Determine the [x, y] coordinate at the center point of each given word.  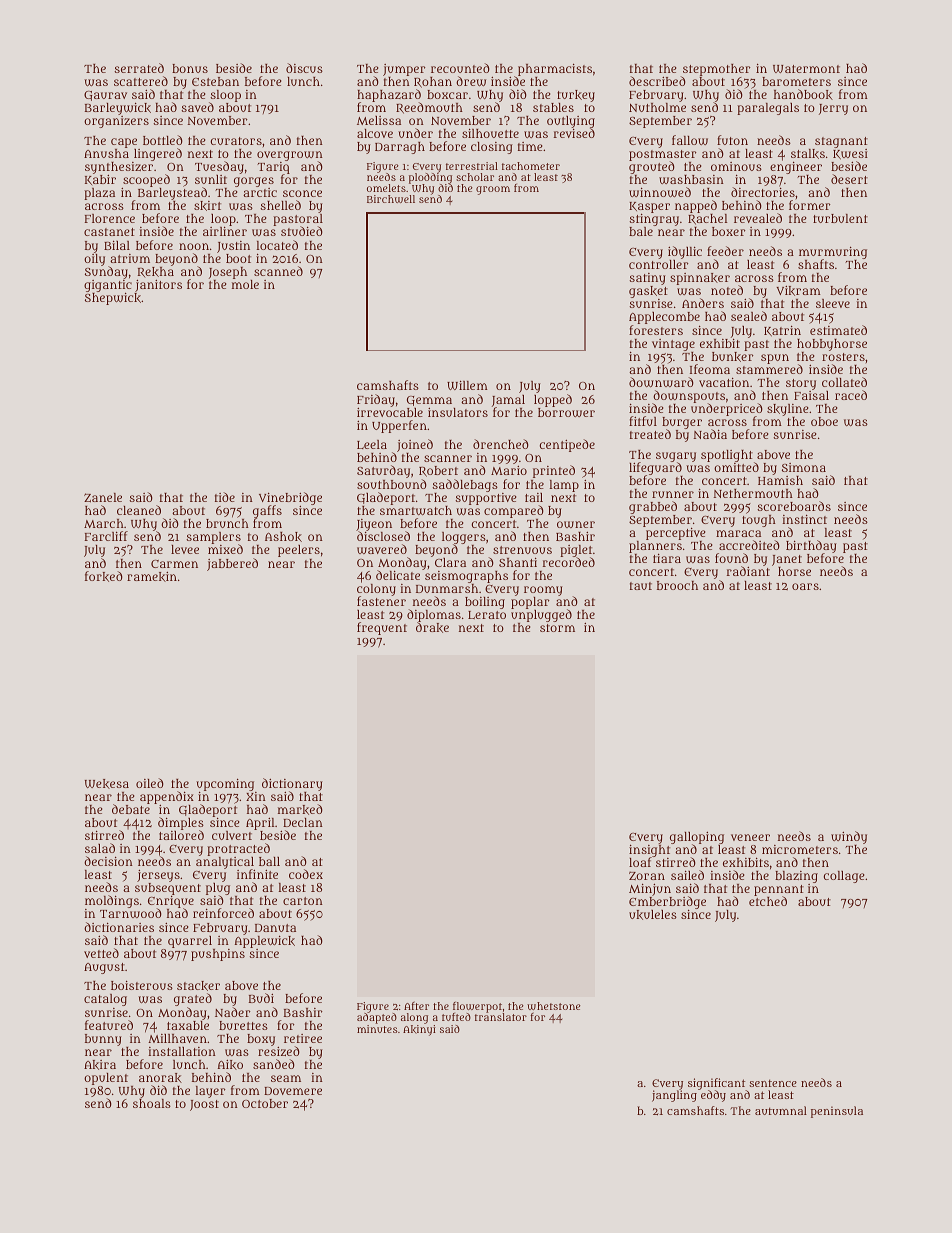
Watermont [806, 69]
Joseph [228, 273]
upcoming [225, 785]
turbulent [840, 218]
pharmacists [555, 69]
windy [849, 837]
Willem [467, 385]
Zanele [103, 498]
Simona [804, 467]
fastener [381, 601]
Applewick [264, 941]
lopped [553, 400]
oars [805, 586]
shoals [152, 1103]
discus [304, 68]
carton [303, 901]
